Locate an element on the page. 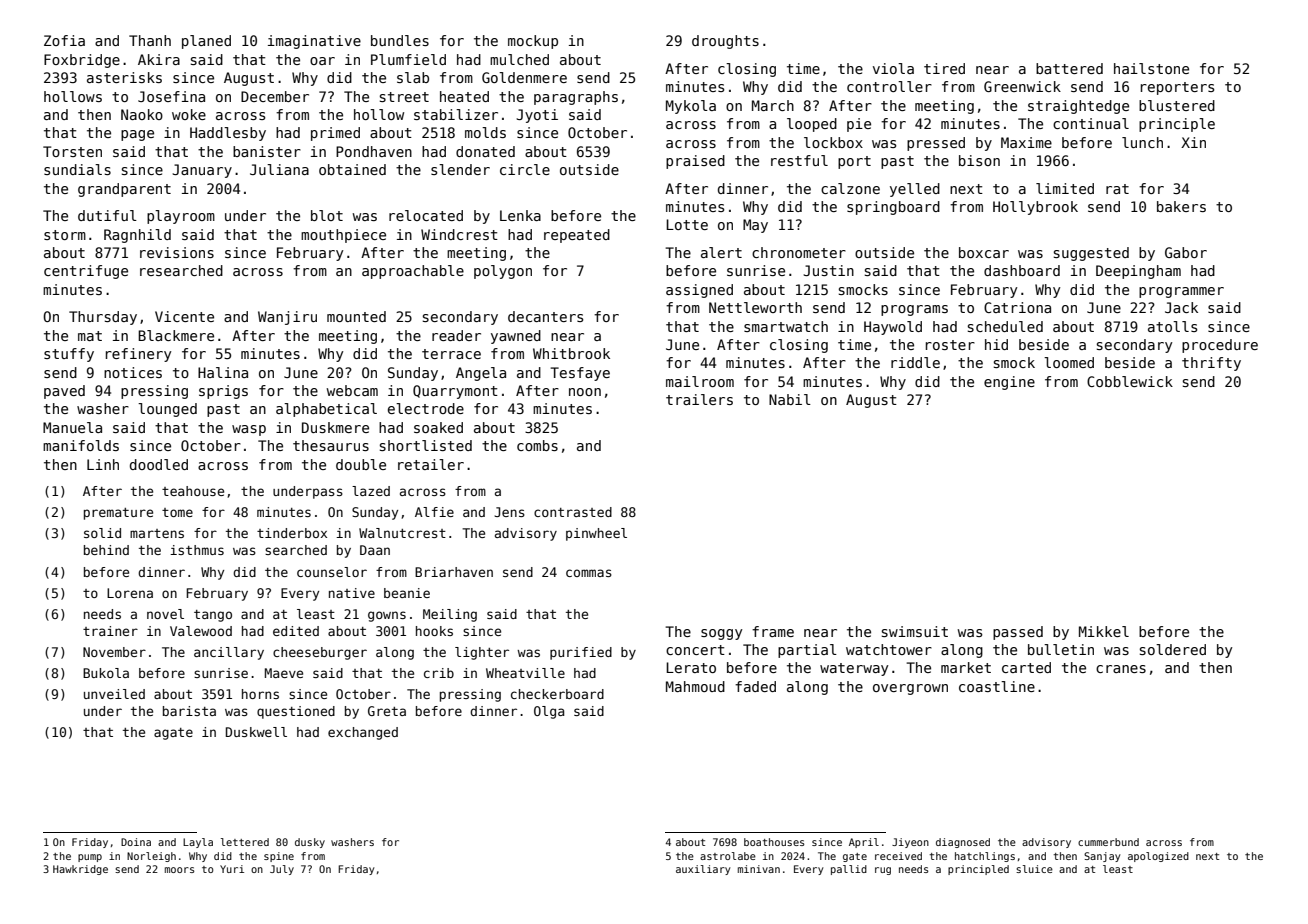 The height and width of the image is (924, 1308). bakers is located at coordinates (1181, 206).
